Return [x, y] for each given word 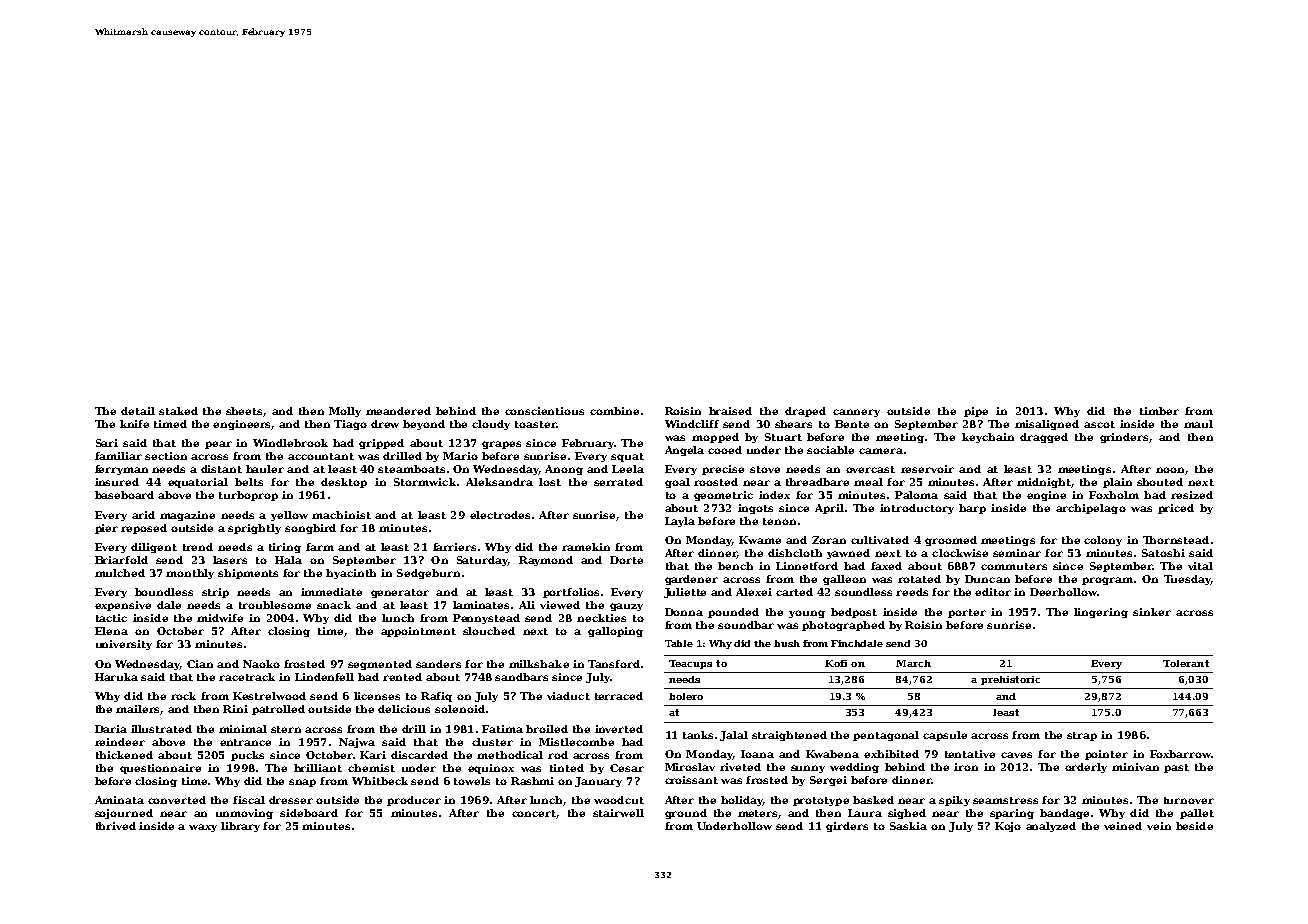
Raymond [546, 561]
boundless [164, 592]
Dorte [626, 560]
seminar [1017, 553]
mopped [715, 438]
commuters [1014, 566]
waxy [203, 828]
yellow [289, 516]
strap [1082, 736]
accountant [321, 456]
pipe [976, 412]
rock [183, 696]
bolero [686, 696]
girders [847, 827]
